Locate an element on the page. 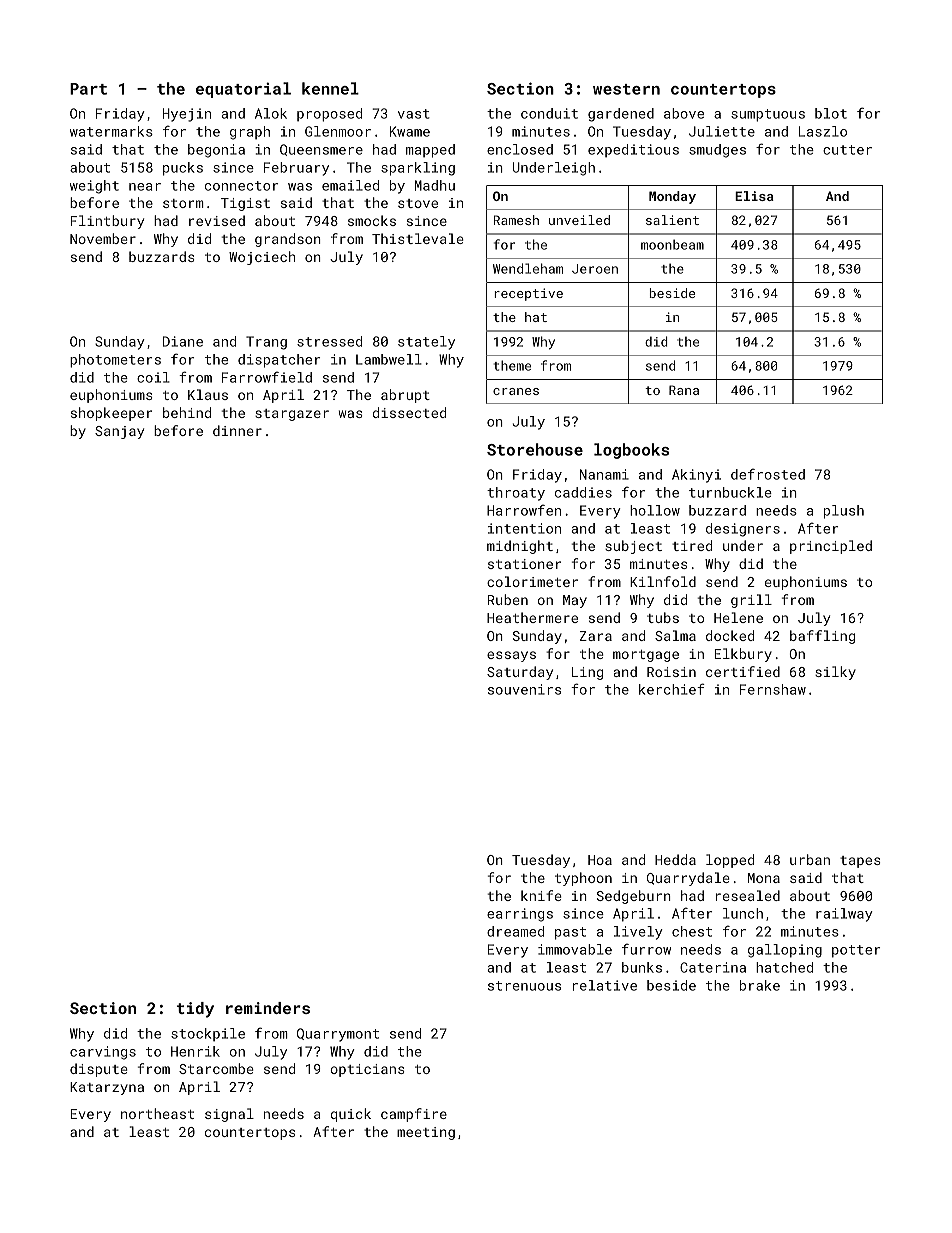 The image size is (952, 1233). blot is located at coordinates (831, 113).
